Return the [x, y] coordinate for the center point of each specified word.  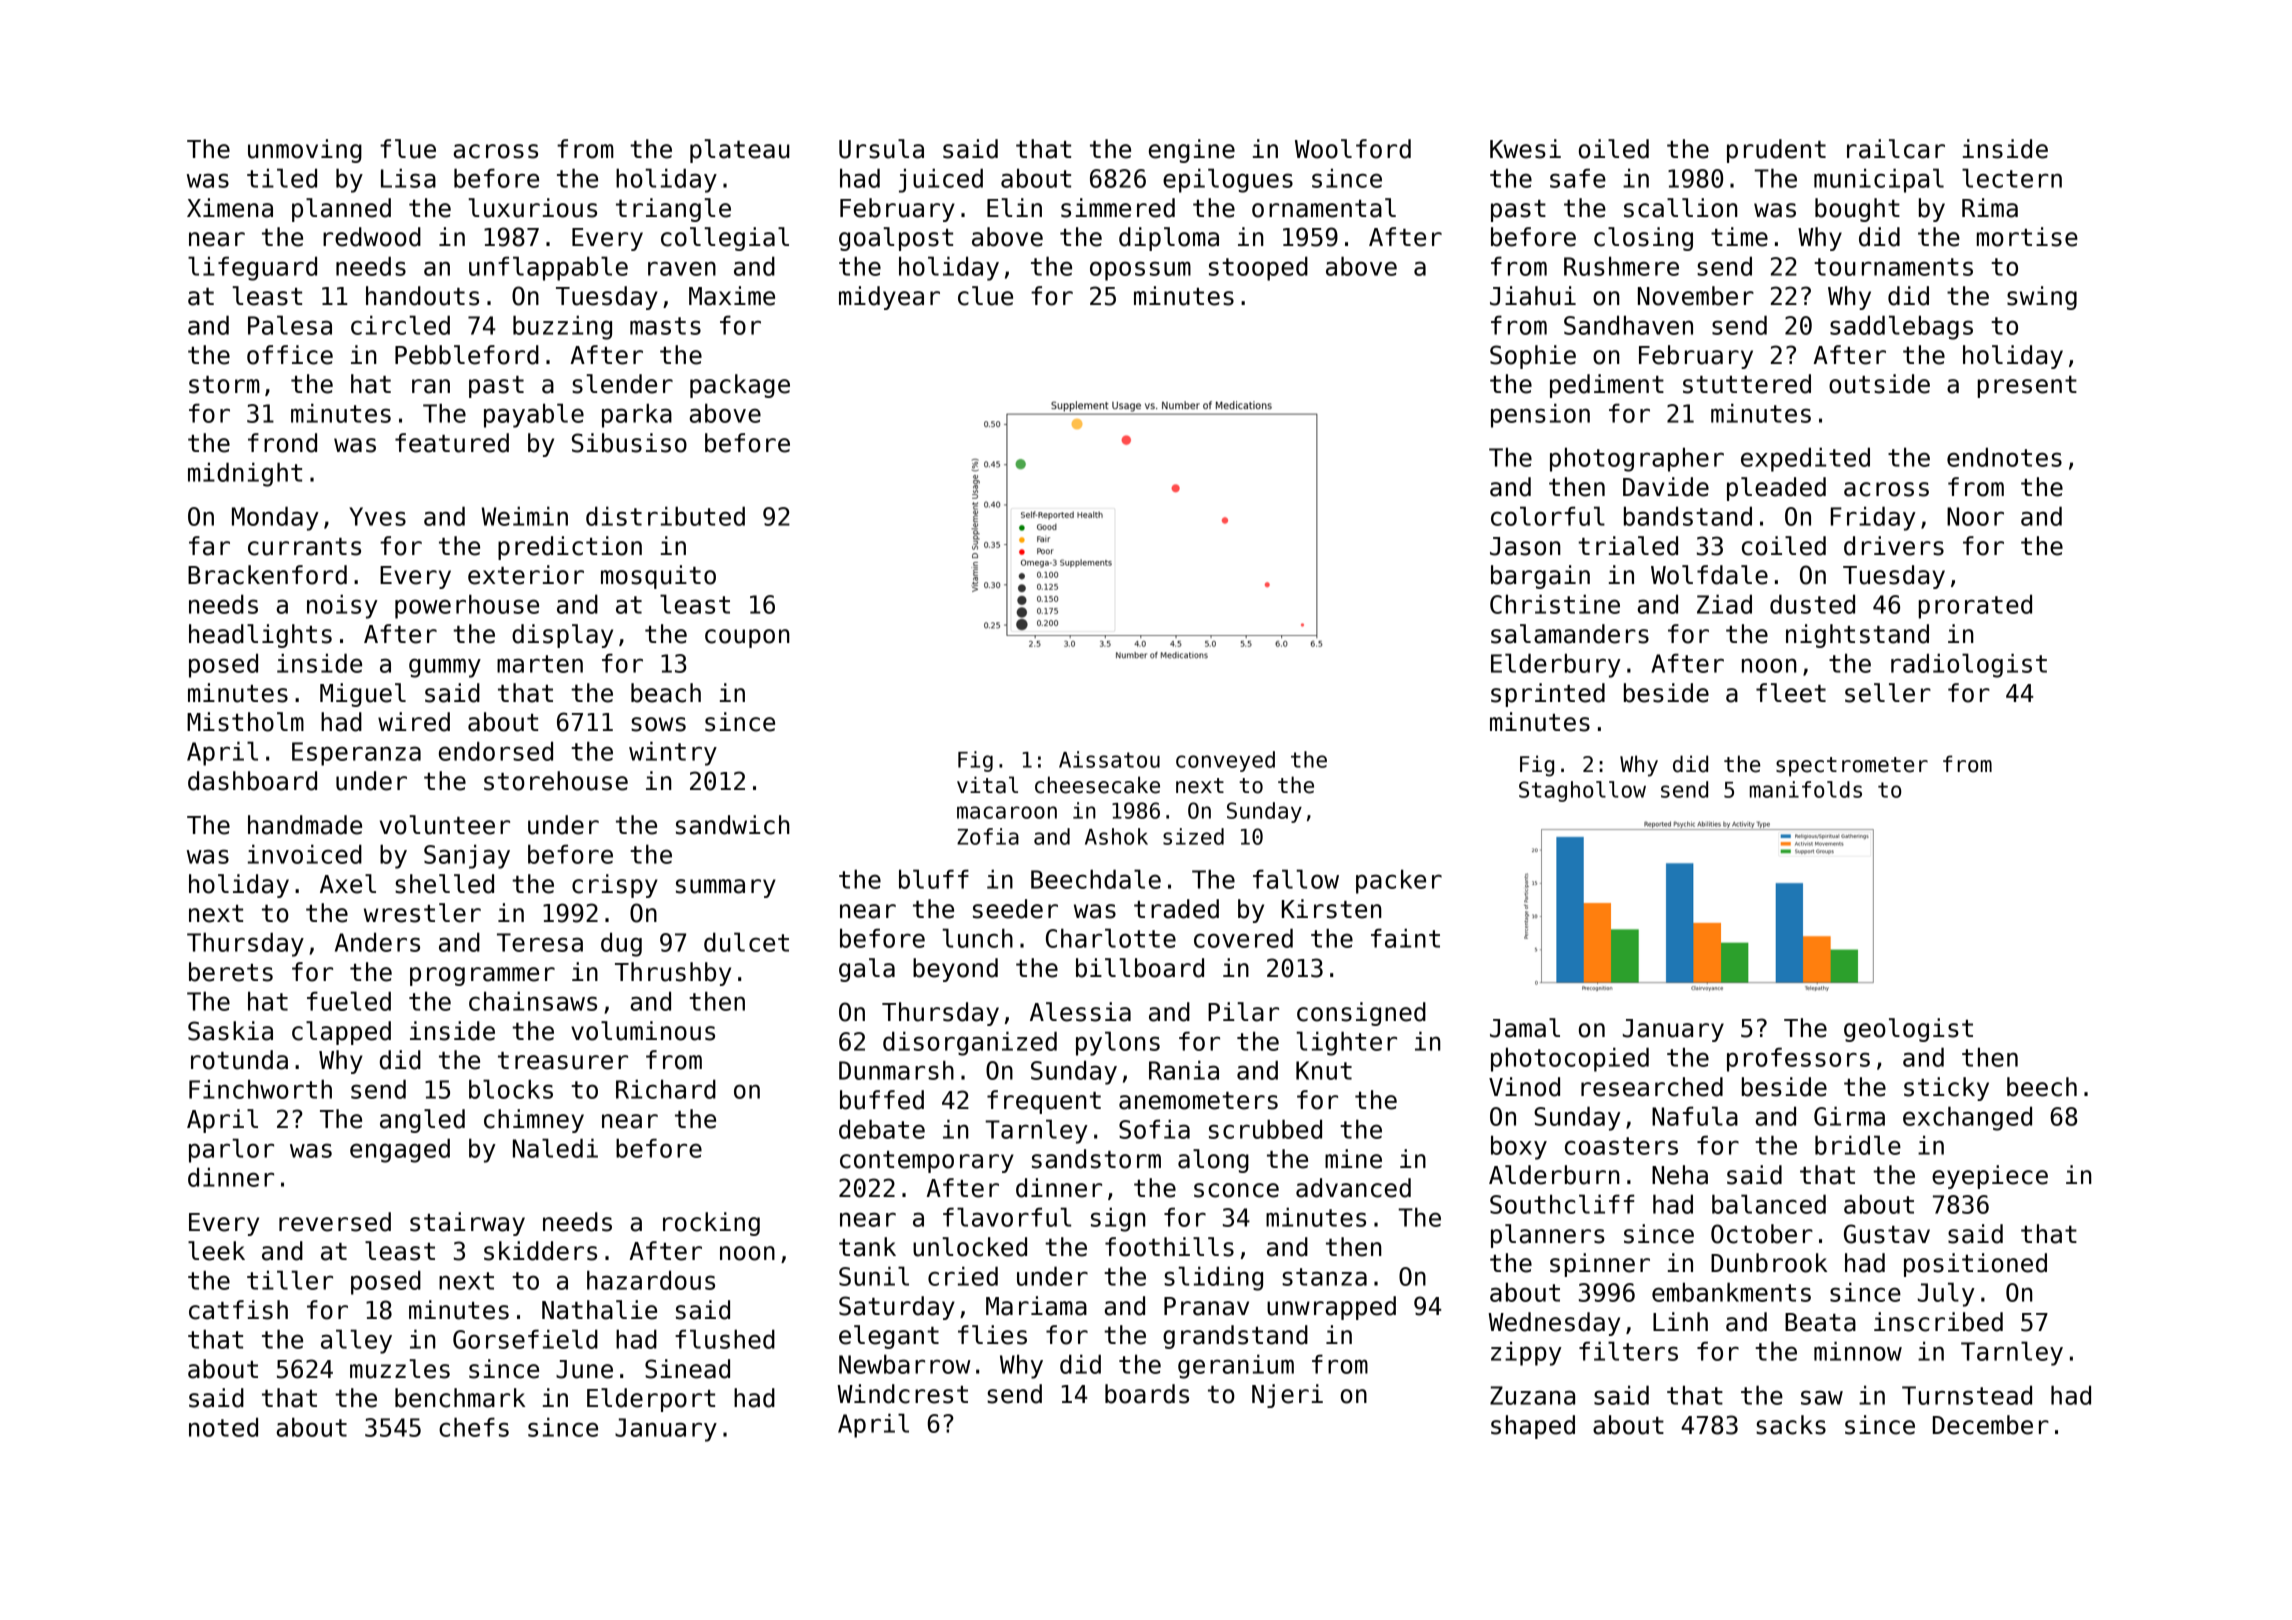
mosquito [658, 577]
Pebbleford [467, 355]
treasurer [563, 1061]
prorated [1975, 606]
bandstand [1688, 516]
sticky [1946, 1089]
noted [223, 1427]
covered [1243, 938]
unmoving [305, 151]
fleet [1791, 693]
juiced [941, 180]
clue [985, 296]
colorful [1548, 516]
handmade [305, 825]
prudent [1776, 151]
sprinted [1548, 695]
